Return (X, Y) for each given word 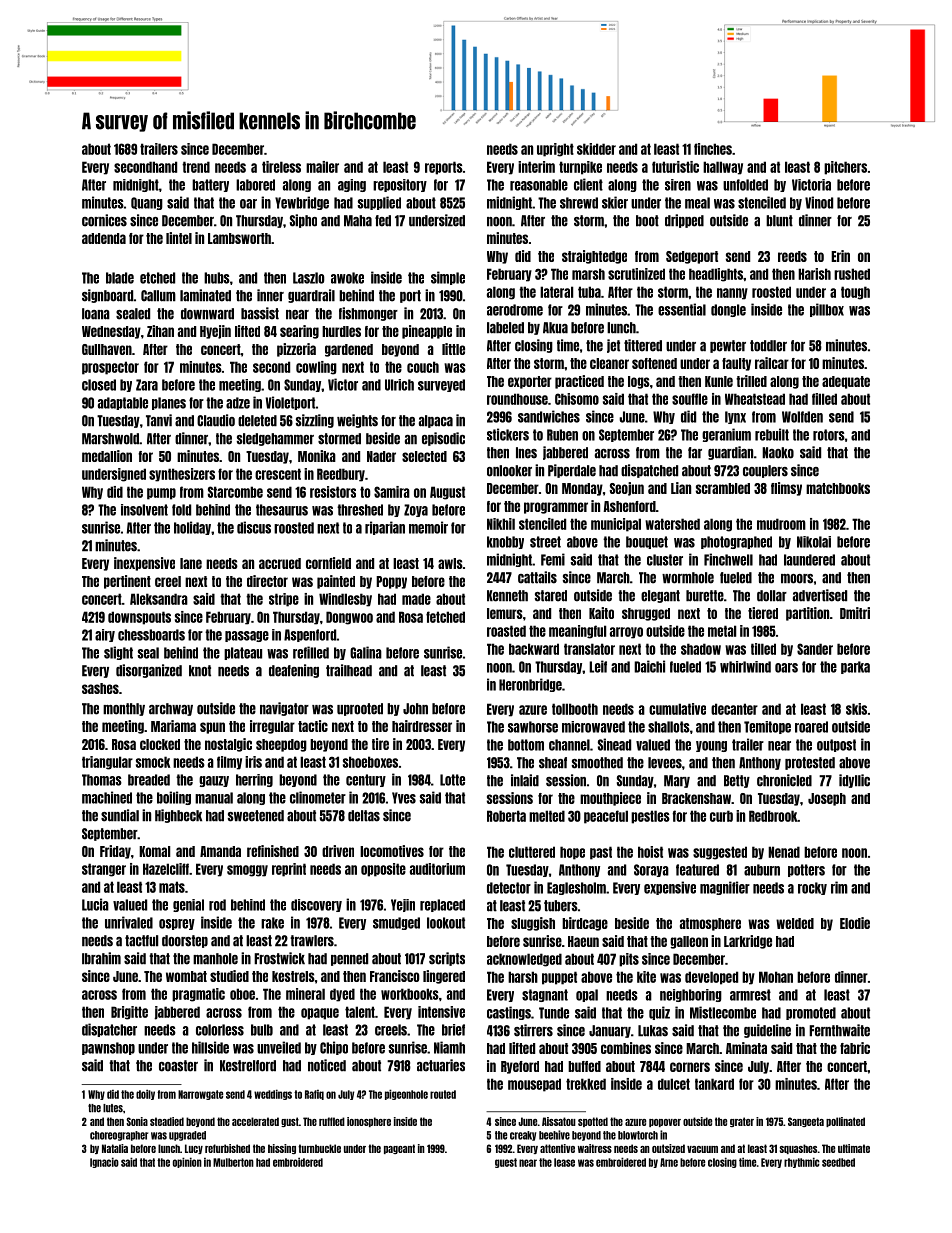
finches (713, 149)
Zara (147, 385)
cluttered (532, 852)
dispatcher (109, 1030)
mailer (322, 167)
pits (629, 960)
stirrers (533, 1030)
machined (107, 797)
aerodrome (515, 310)
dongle (728, 310)
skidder (596, 149)
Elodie (855, 923)
